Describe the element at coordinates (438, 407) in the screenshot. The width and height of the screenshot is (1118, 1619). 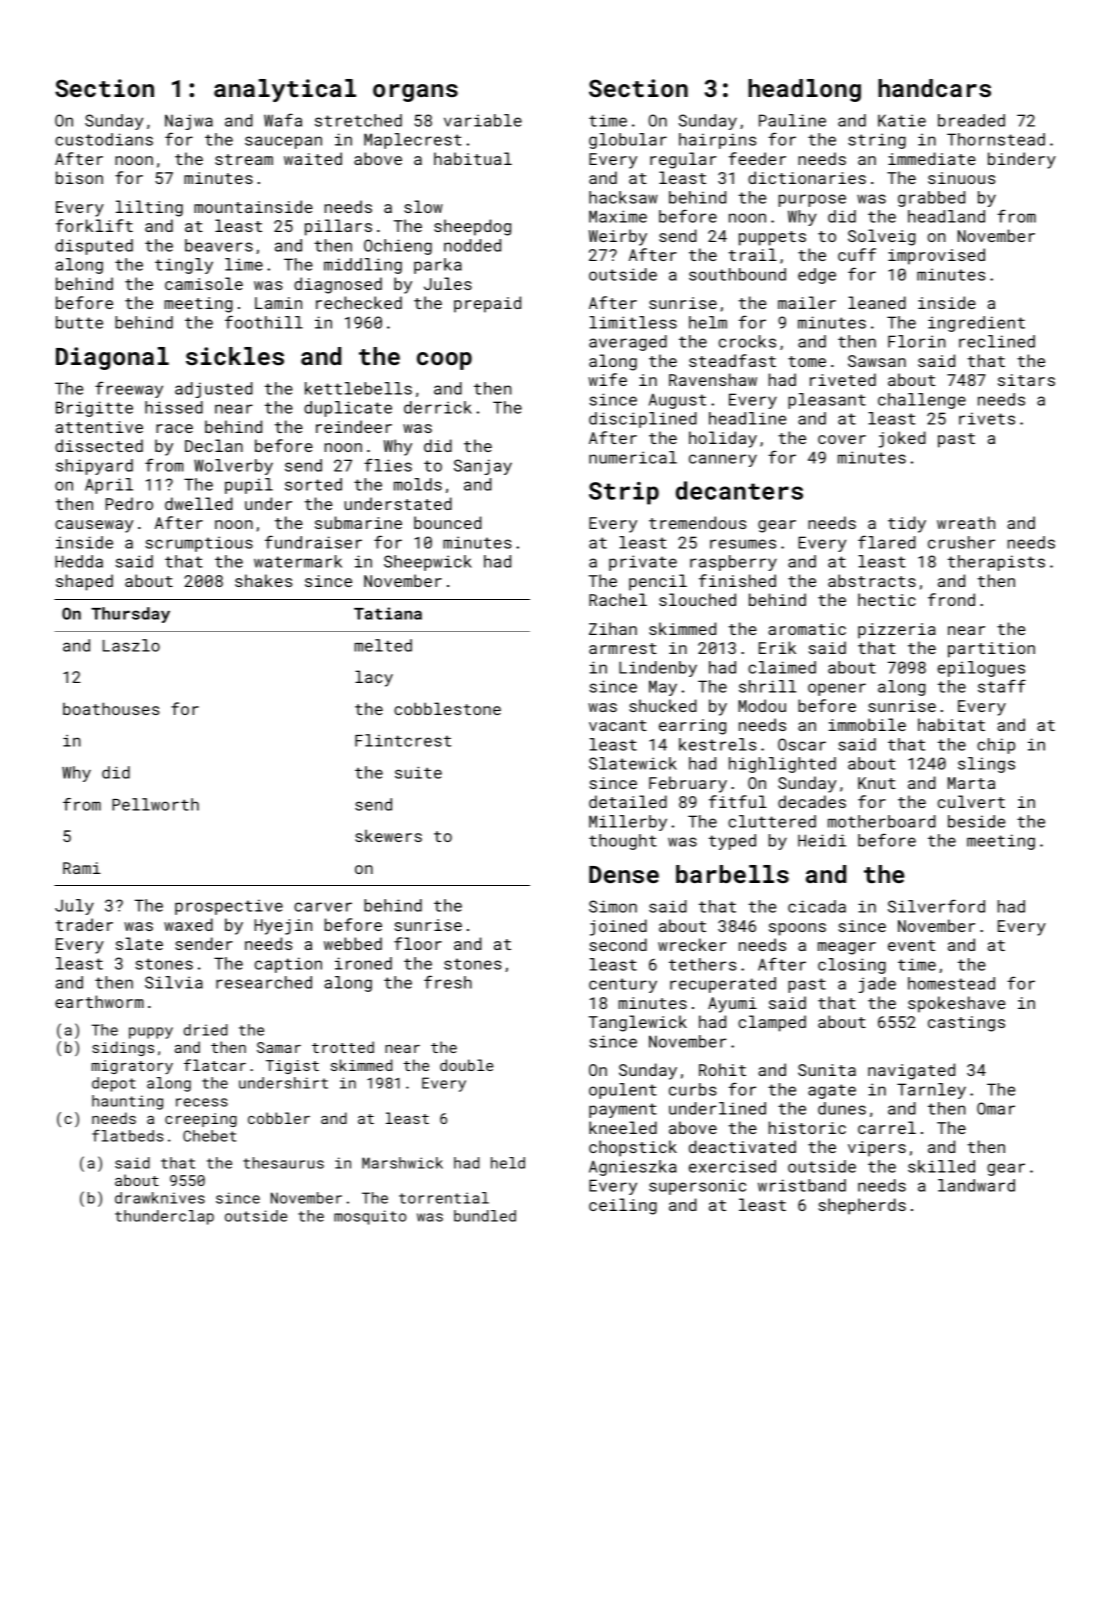
I see `derrick` at that location.
